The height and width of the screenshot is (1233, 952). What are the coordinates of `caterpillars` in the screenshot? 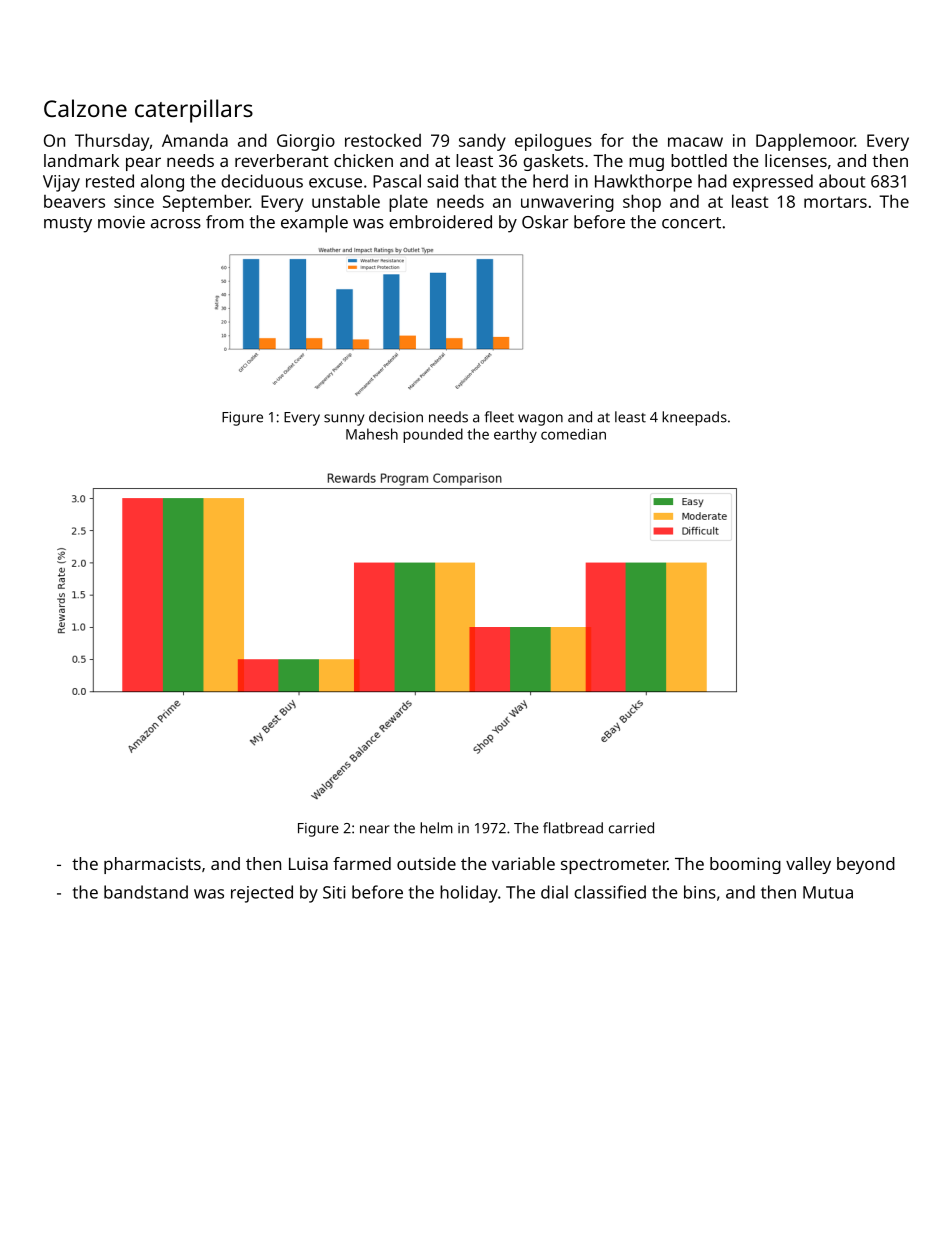 It's located at (194, 111).
